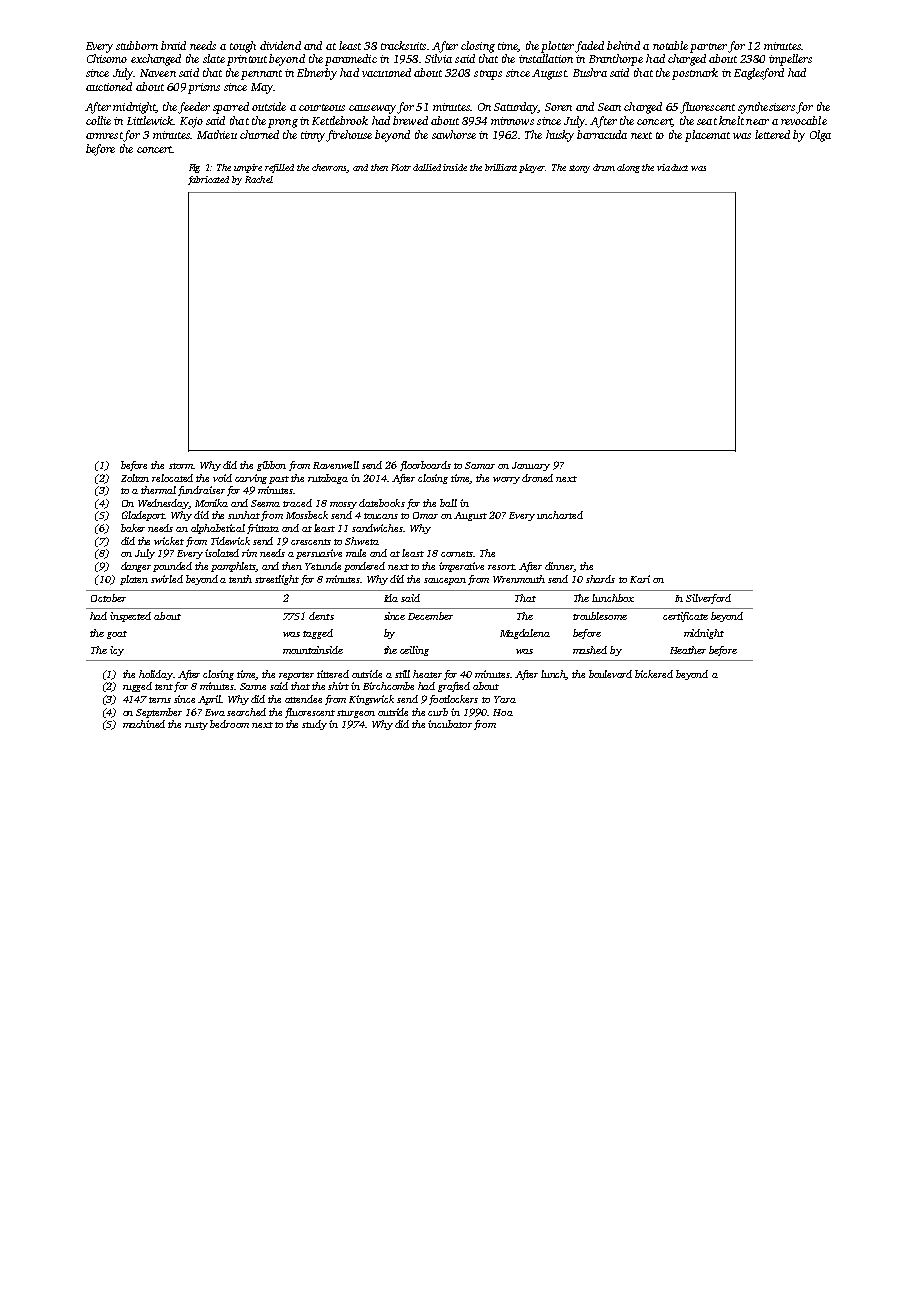  I want to click on Ravenwell, so click(336, 465).
